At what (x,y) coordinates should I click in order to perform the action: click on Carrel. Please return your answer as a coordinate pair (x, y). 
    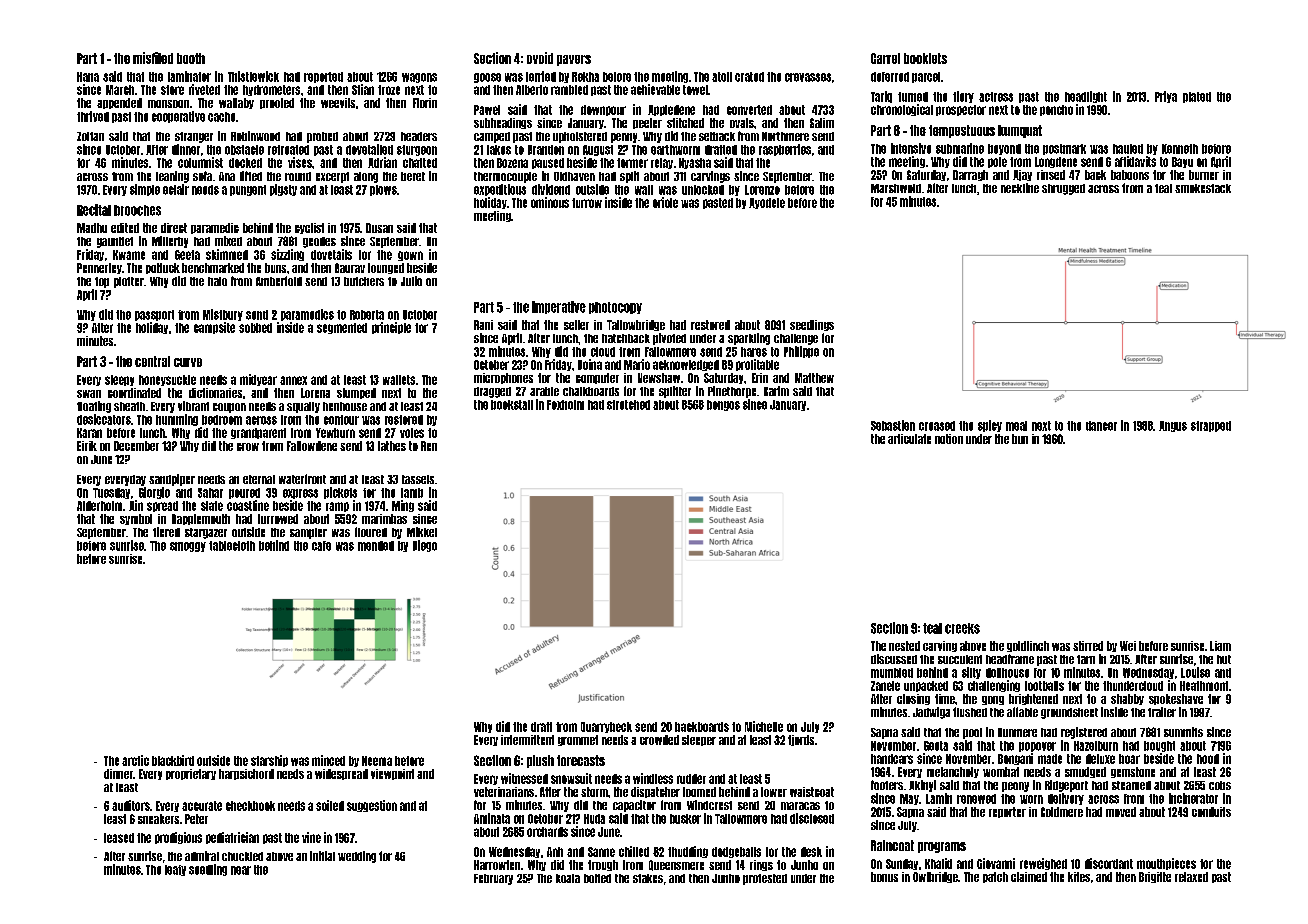
    Looking at the image, I should click on (885, 58).
